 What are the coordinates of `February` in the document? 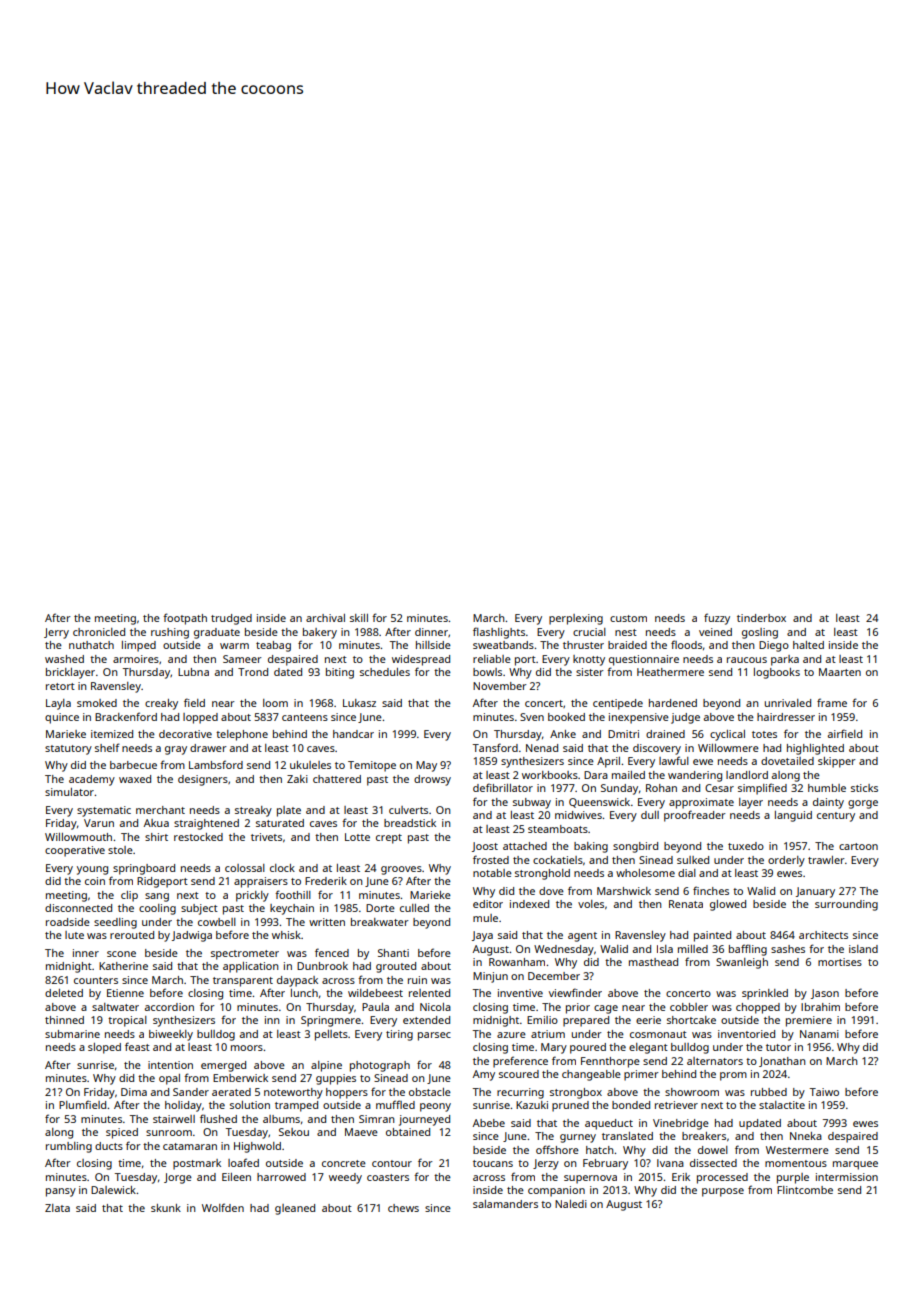 It's located at (605, 1164).
